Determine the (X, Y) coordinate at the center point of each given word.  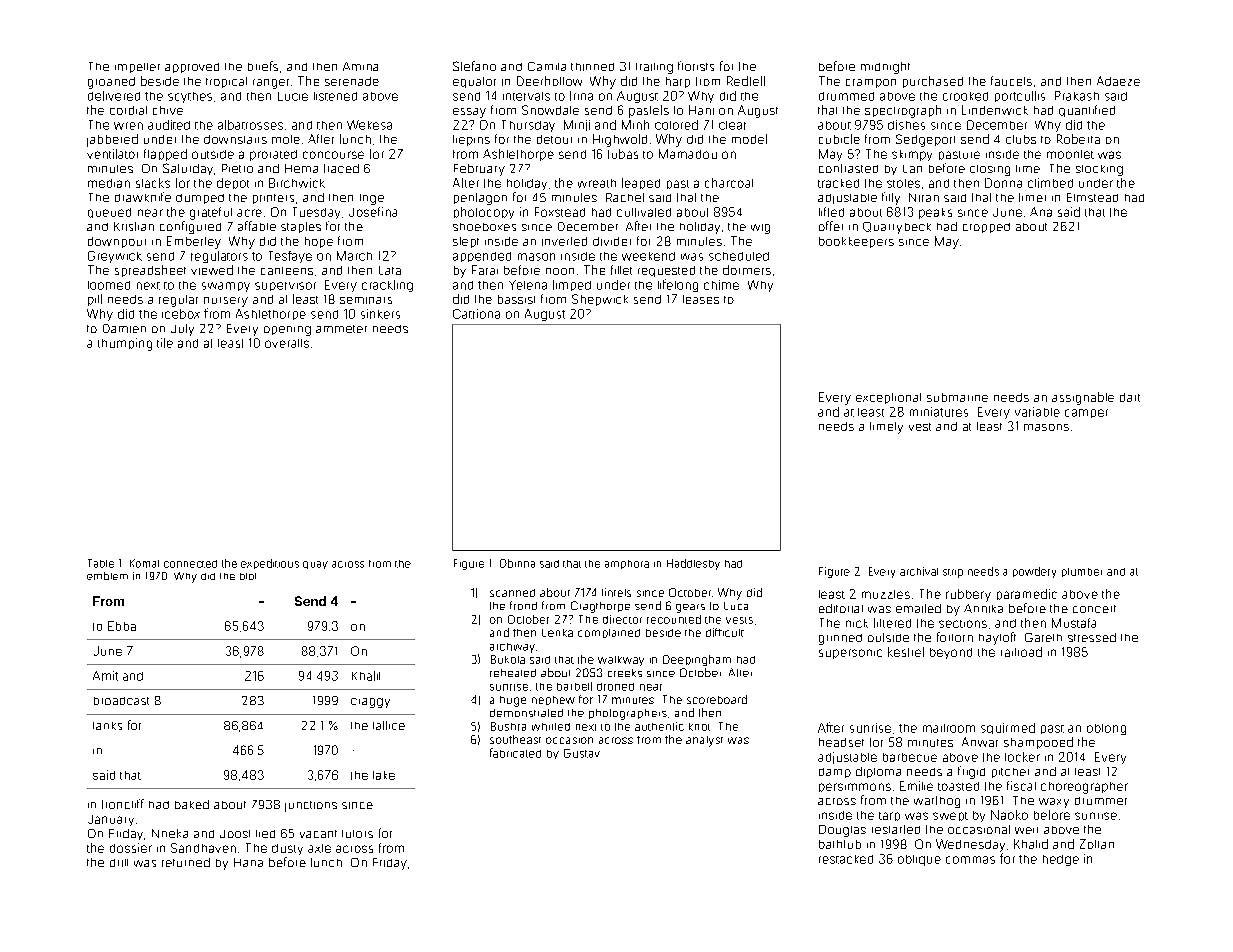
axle (319, 848)
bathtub (840, 844)
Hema (301, 168)
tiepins (471, 140)
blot (248, 576)
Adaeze (1118, 81)
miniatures (939, 412)
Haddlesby (693, 564)
